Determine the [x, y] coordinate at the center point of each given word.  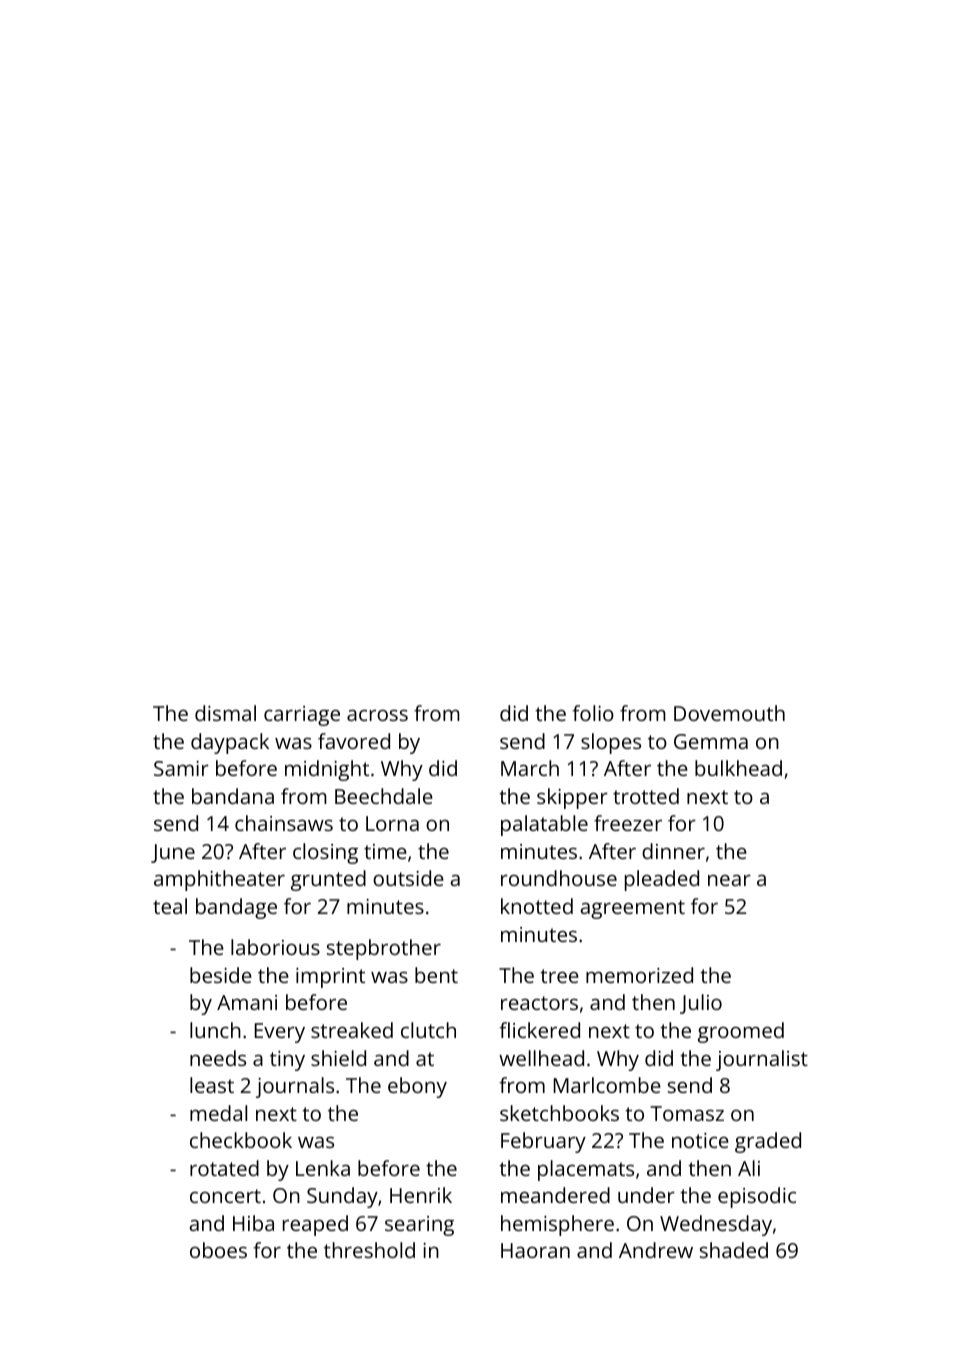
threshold [369, 1250]
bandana [233, 796]
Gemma [711, 741]
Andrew [656, 1250]
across [377, 715]
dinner [673, 851]
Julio [701, 1004]
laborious [275, 947]
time [385, 851]
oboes [218, 1250]
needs [218, 1058]
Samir [181, 768]
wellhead [541, 1058]
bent [436, 975]
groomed [741, 1032]
